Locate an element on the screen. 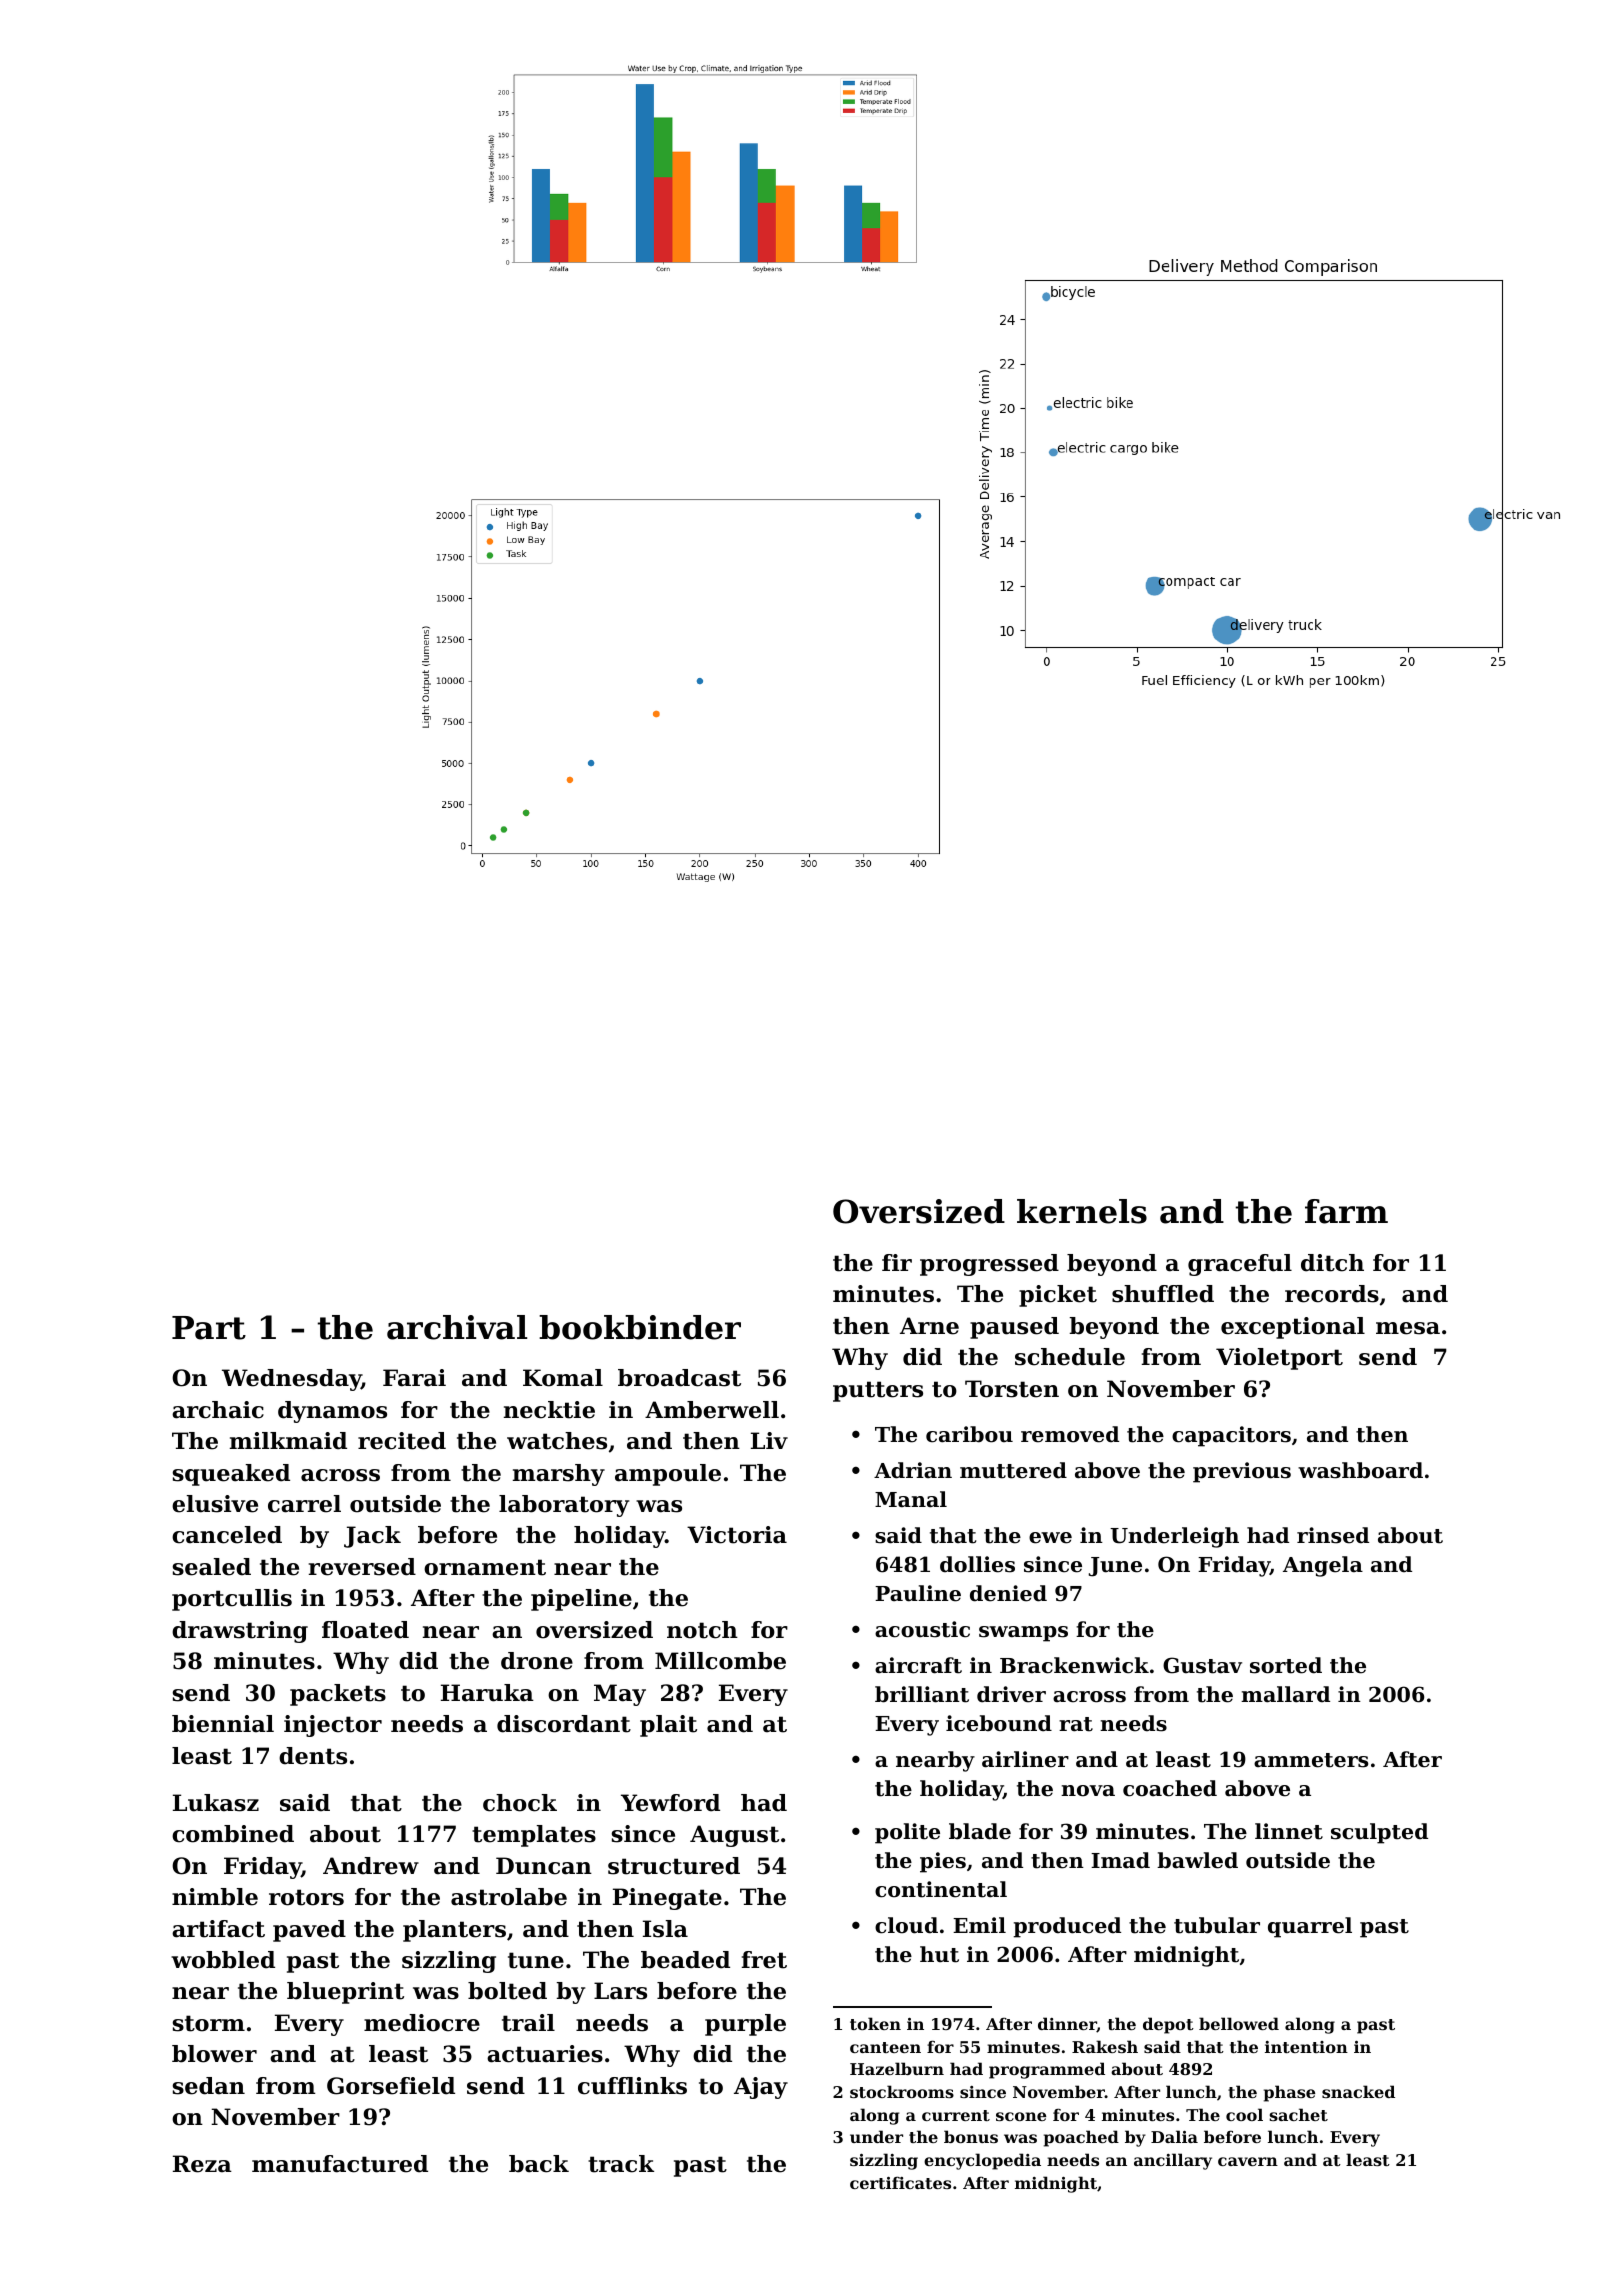 This screenshot has width=1620, height=2292. fir is located at coordinates (897, 1262).
